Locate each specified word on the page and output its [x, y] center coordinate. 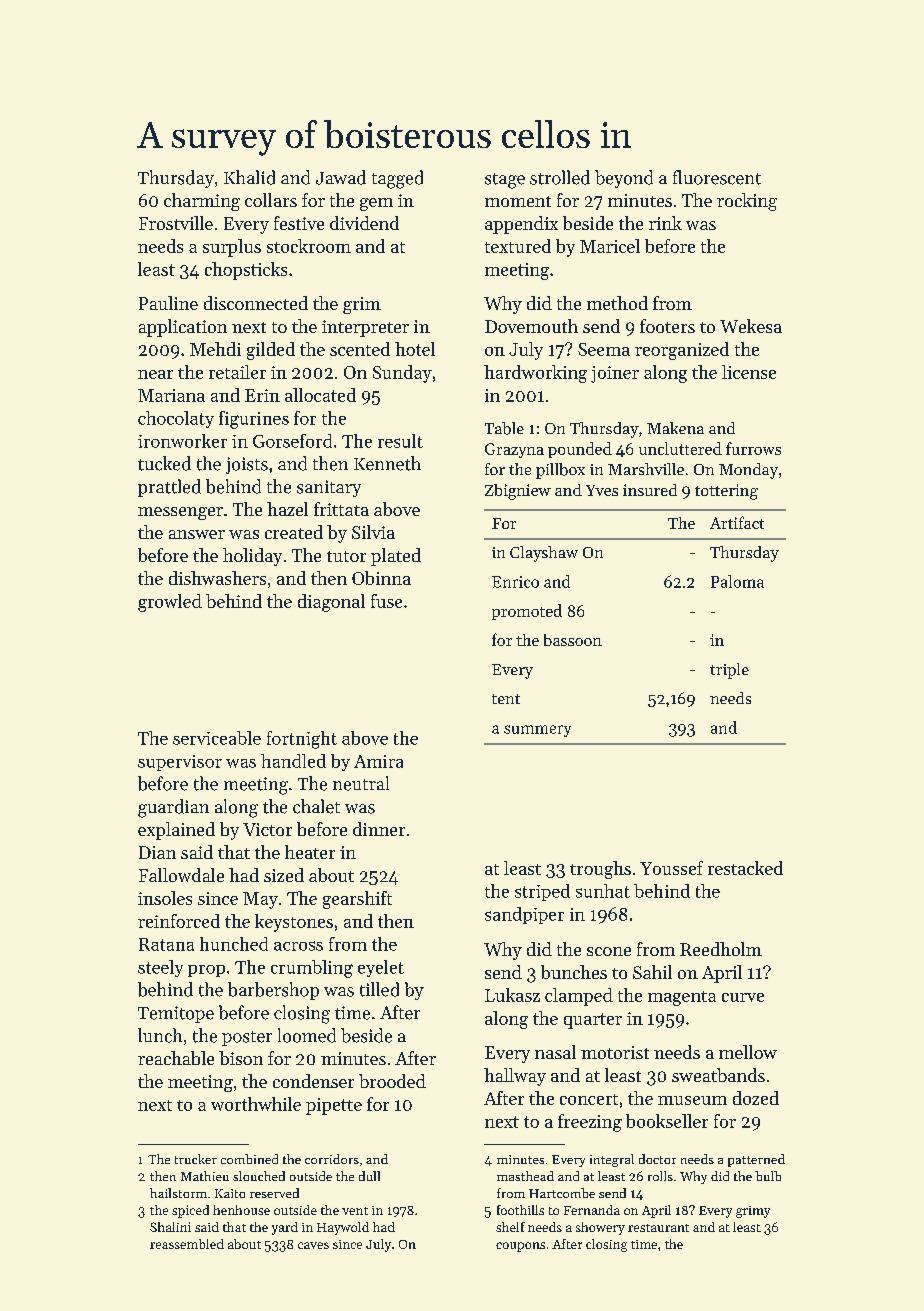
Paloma [737, 581]
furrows [753, 448]
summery [537, 731]
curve [743, 997]
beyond [624, 179]
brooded [392, 1081]
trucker [196, 1159]
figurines [254, 420]
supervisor [180, 763]
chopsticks [246, 271]
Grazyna [514, 450]
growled [170, 603]
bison [241, 1058]
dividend [364, 223]
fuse [386, 601]
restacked [745, 868]
